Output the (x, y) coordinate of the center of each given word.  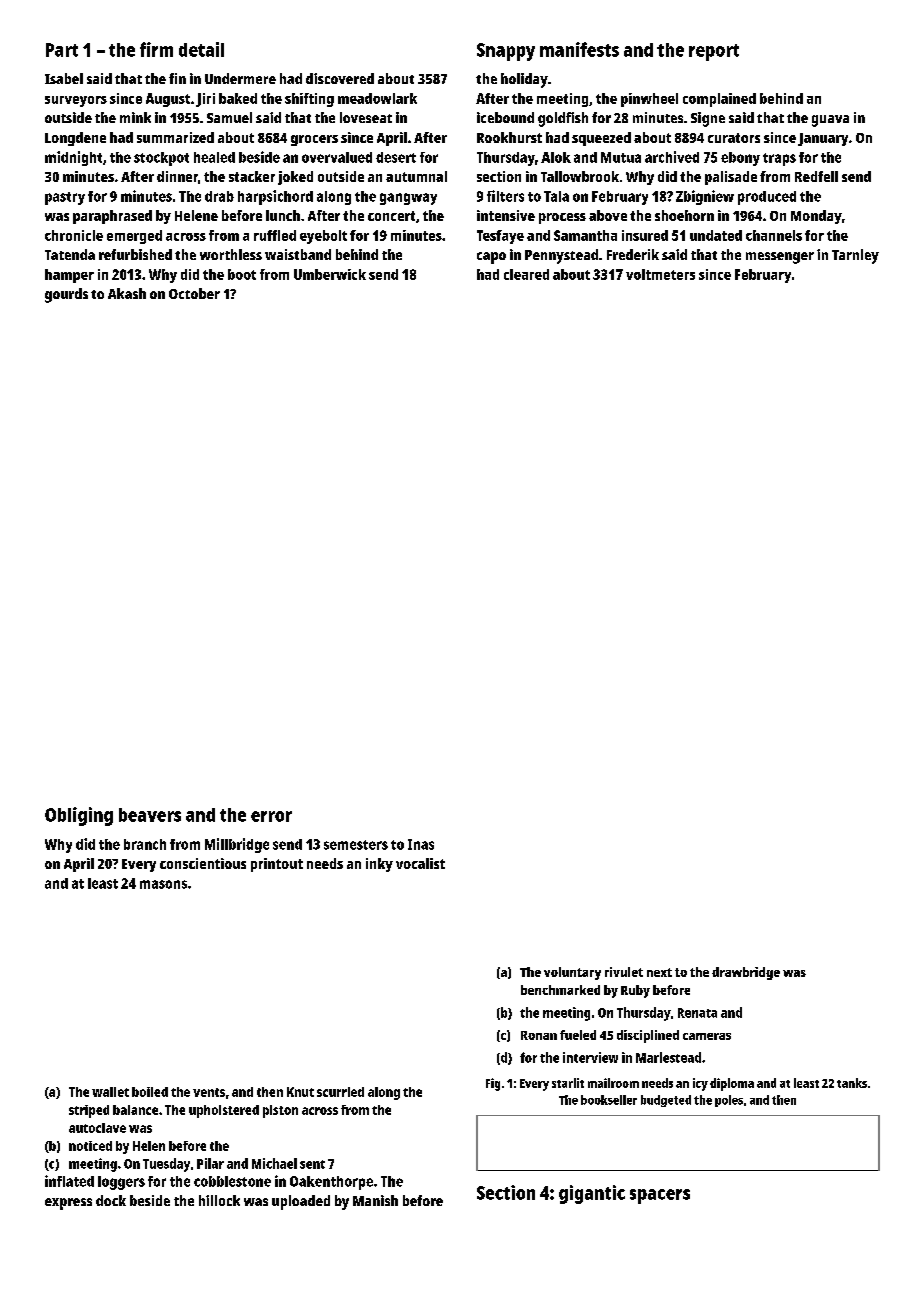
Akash (127, 293)
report (714, 52)
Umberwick (330, 274)
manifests (579, 49)
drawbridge (746, 973)
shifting (309, 100)
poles (729, 1101)
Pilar (210, 1163)
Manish (375, 1200)
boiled (150, 1092)
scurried (340, 1092)
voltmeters (660, 274)
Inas (421, 844)
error (271, 816)
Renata (697, 1013)
